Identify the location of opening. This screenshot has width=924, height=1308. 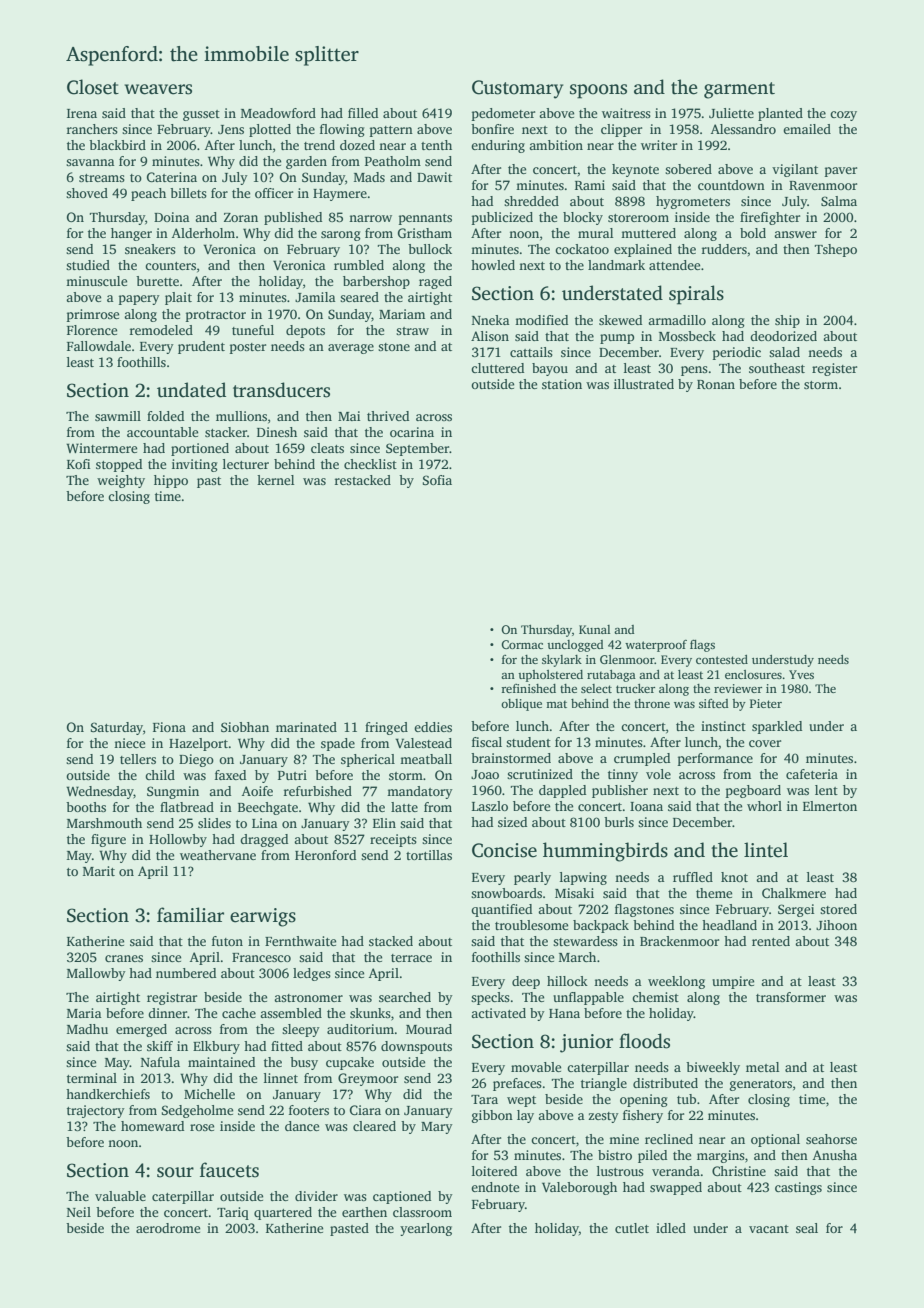
(644, 1100).
